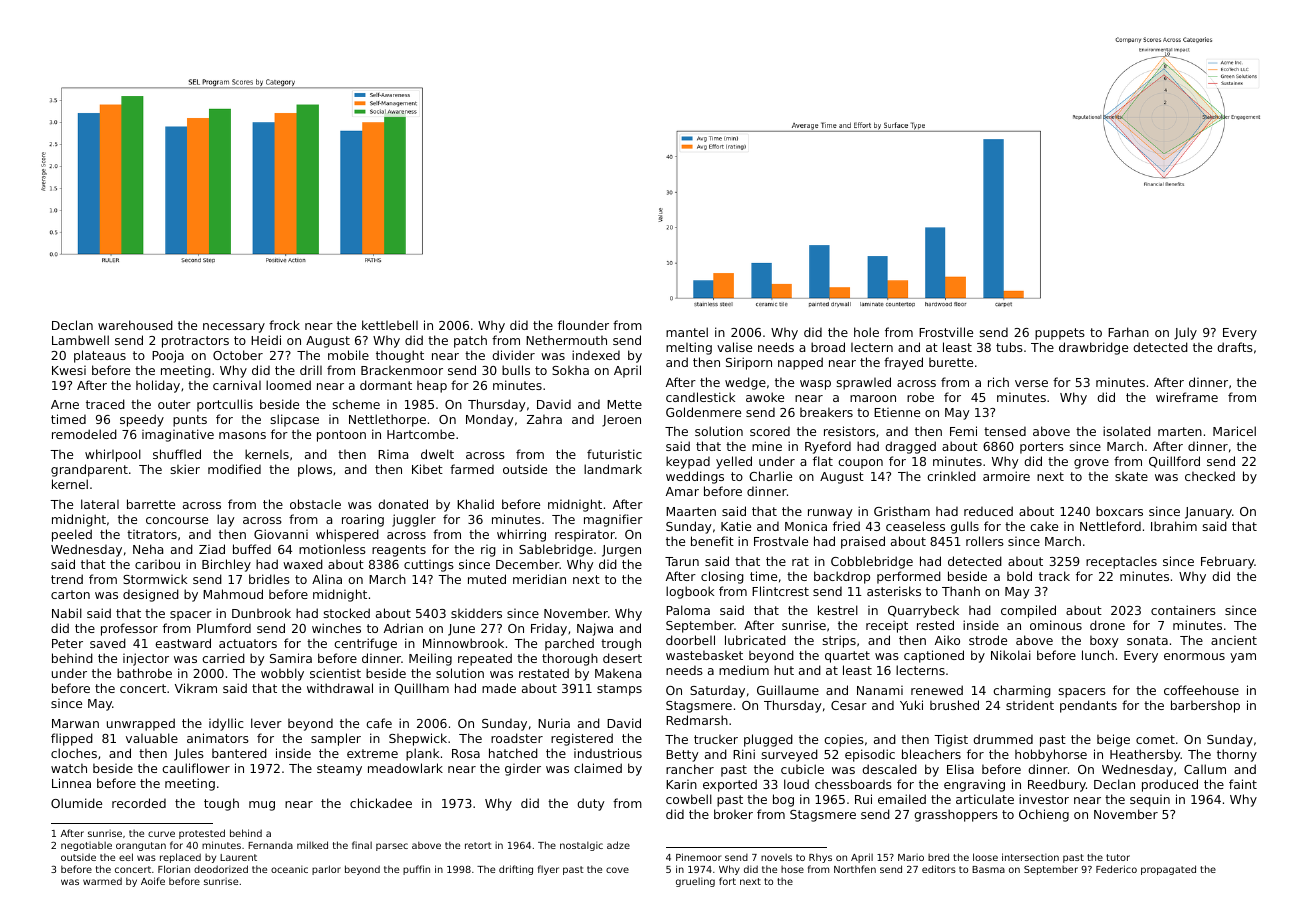  I want to click on shuffled, so click(177, 454).
